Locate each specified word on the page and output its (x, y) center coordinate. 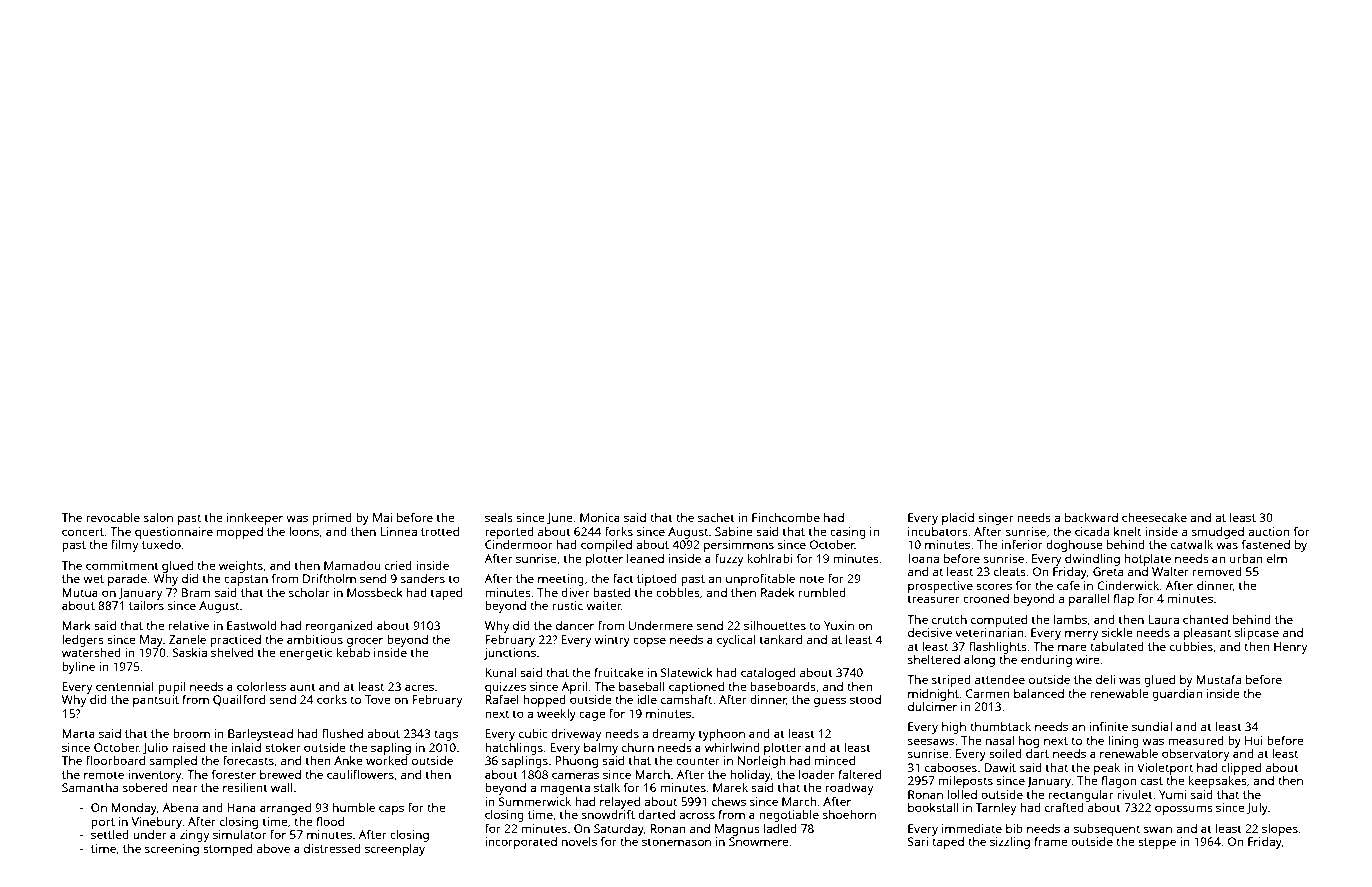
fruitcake (619, 672)
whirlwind (732, 747)
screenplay (395, 850)
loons (304, 531)
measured (1196, 740)
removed (1217, 571)
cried (398, 565)
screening (172, 850)
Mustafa (1218, 679)
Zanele (187, 639)
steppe (1157, 843)
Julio (155, 748)
